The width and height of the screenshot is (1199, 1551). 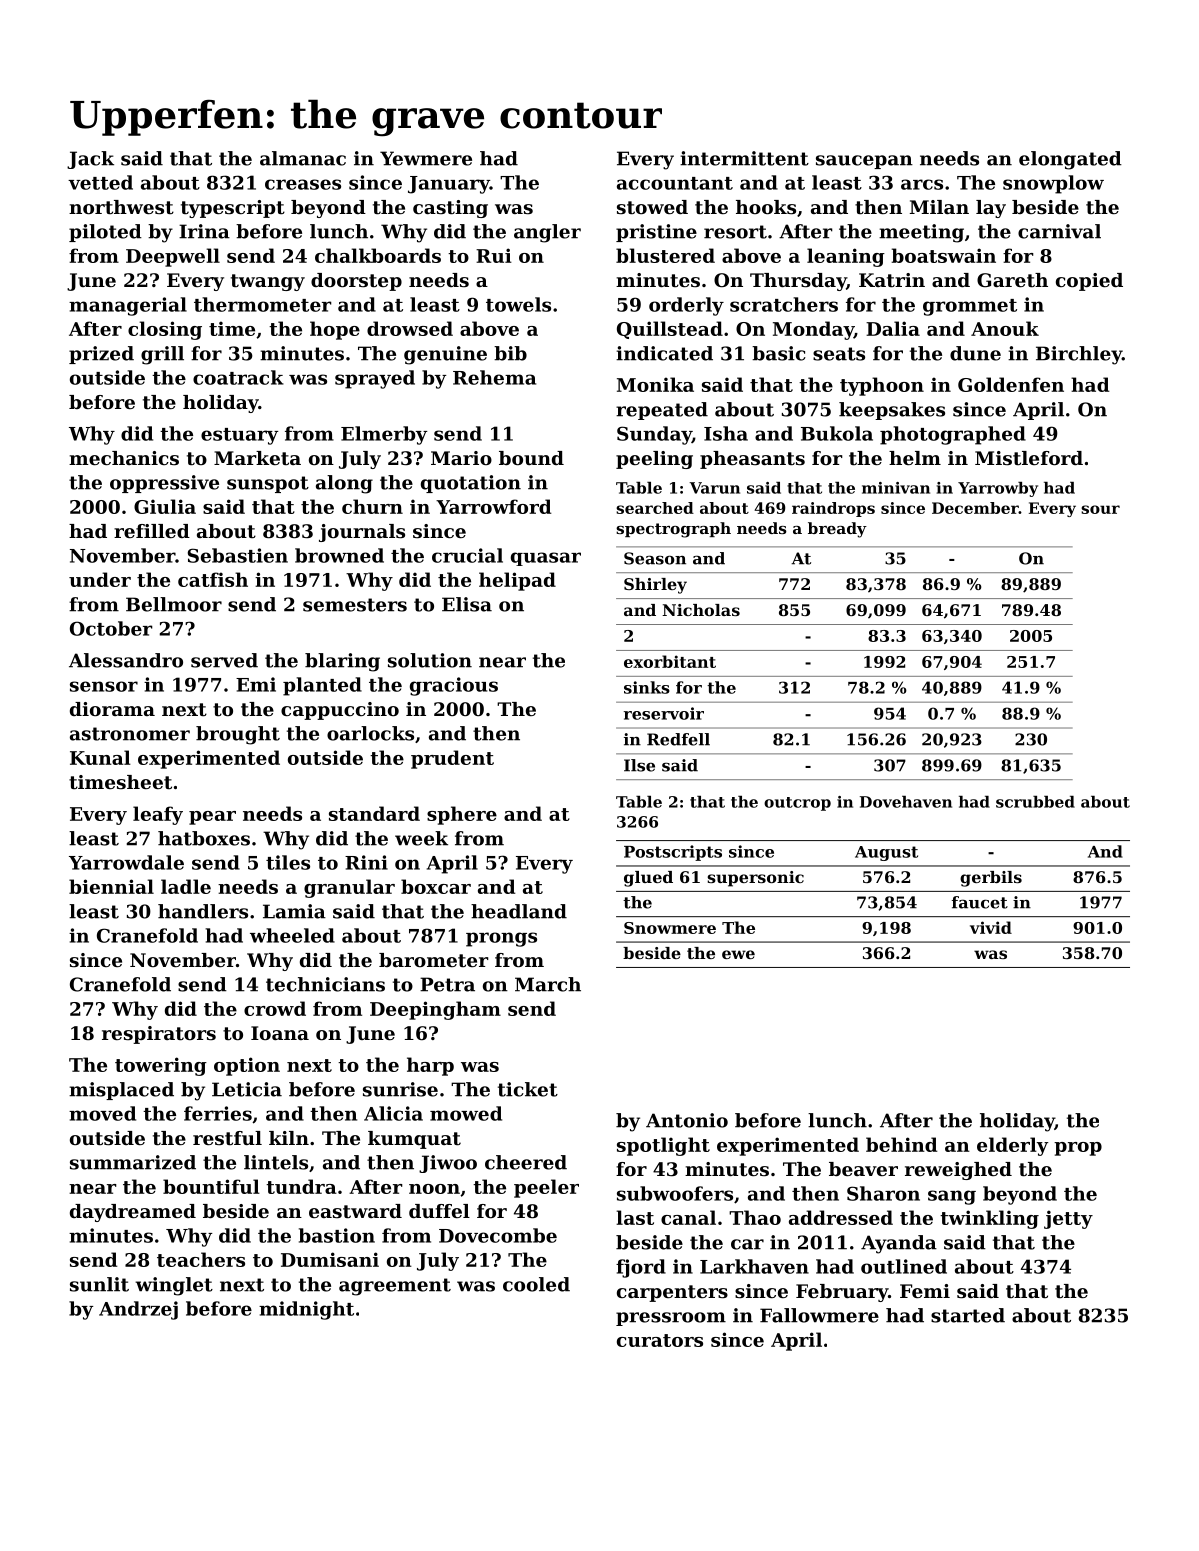 What do you see at coordinates (546, 559) in the screenshot?
I see `quasar` at bounding box center [546, 559].
